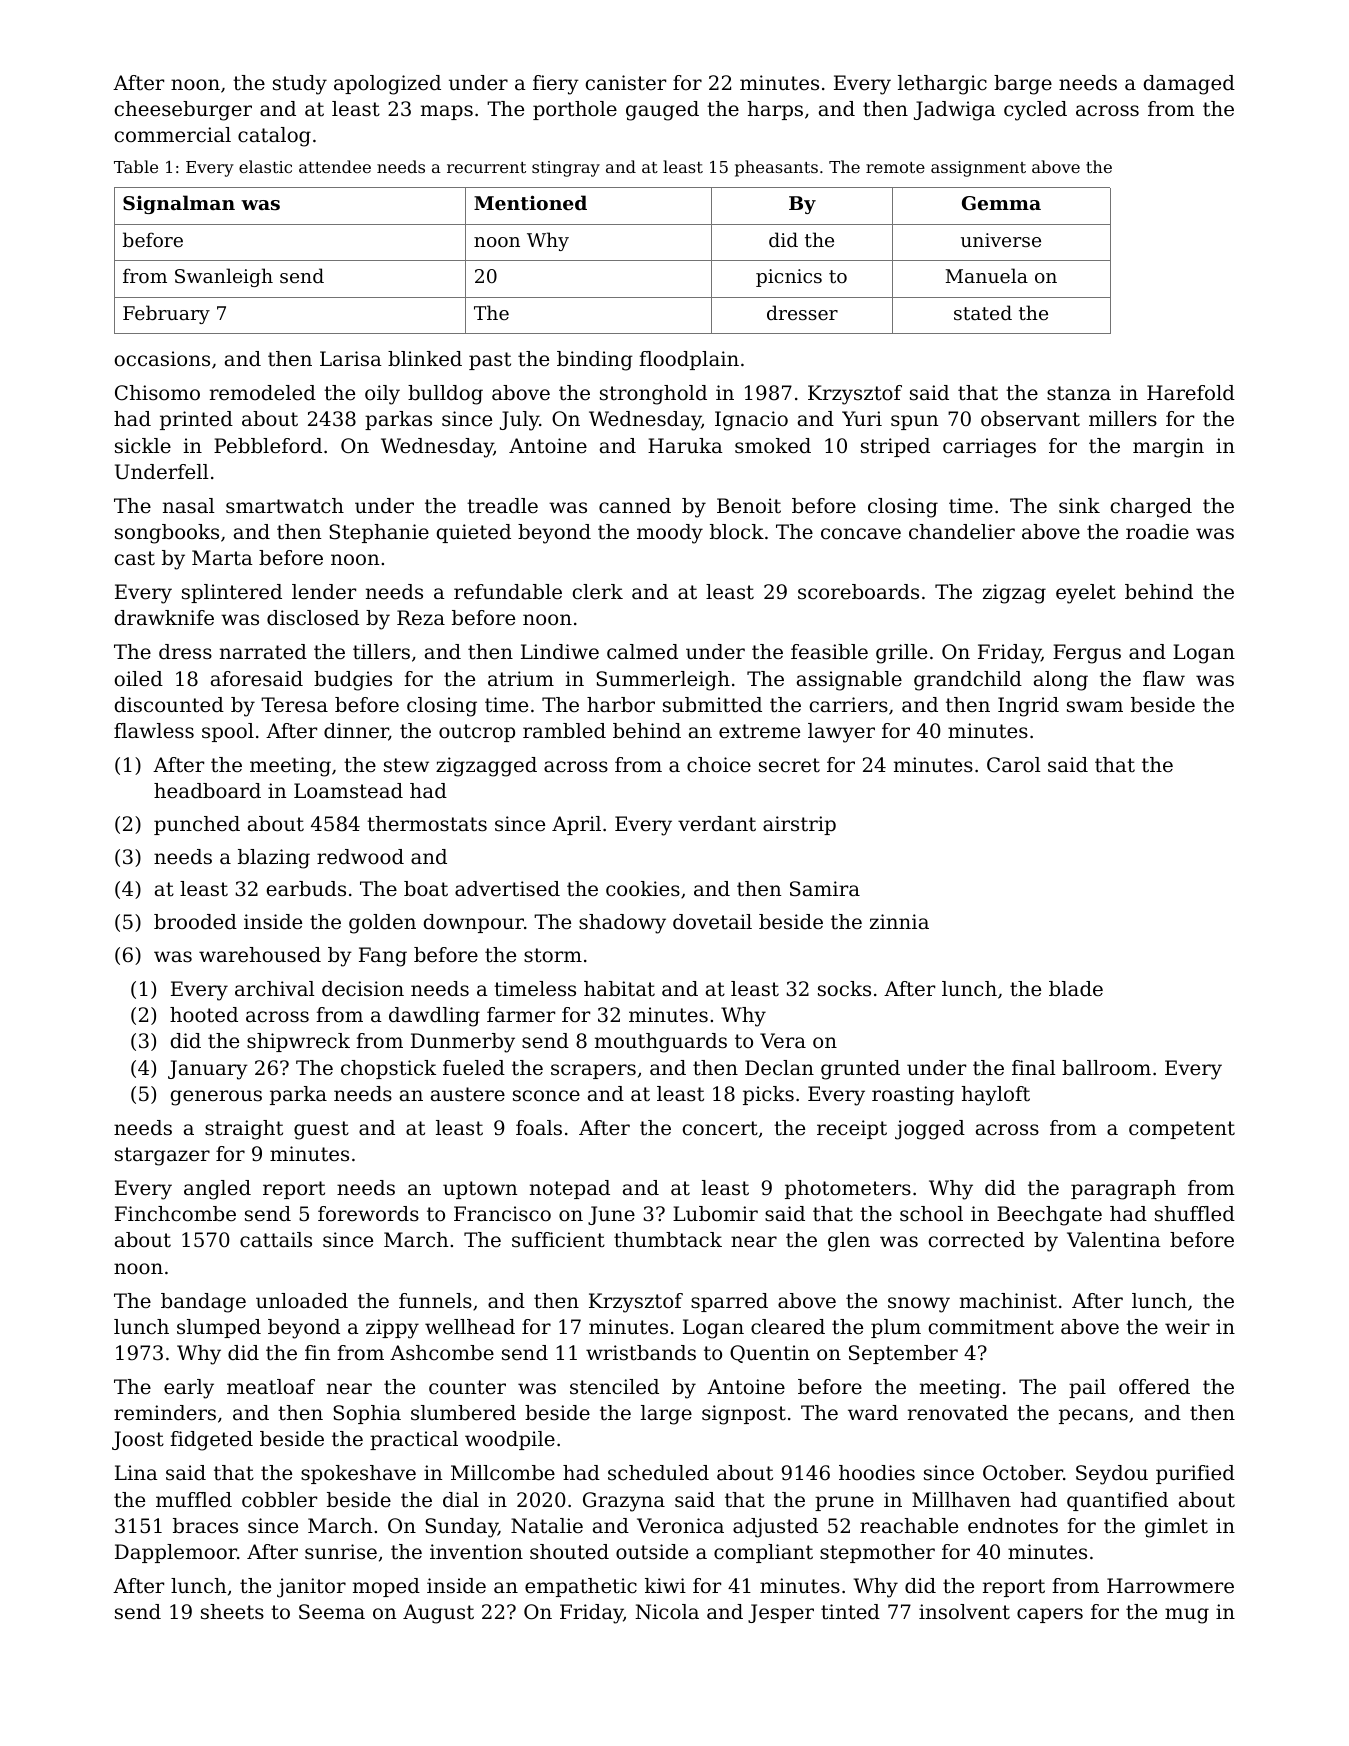  Describe the element at coordinates (232, 593) in the screenshot. I see `splintered` at that location.
